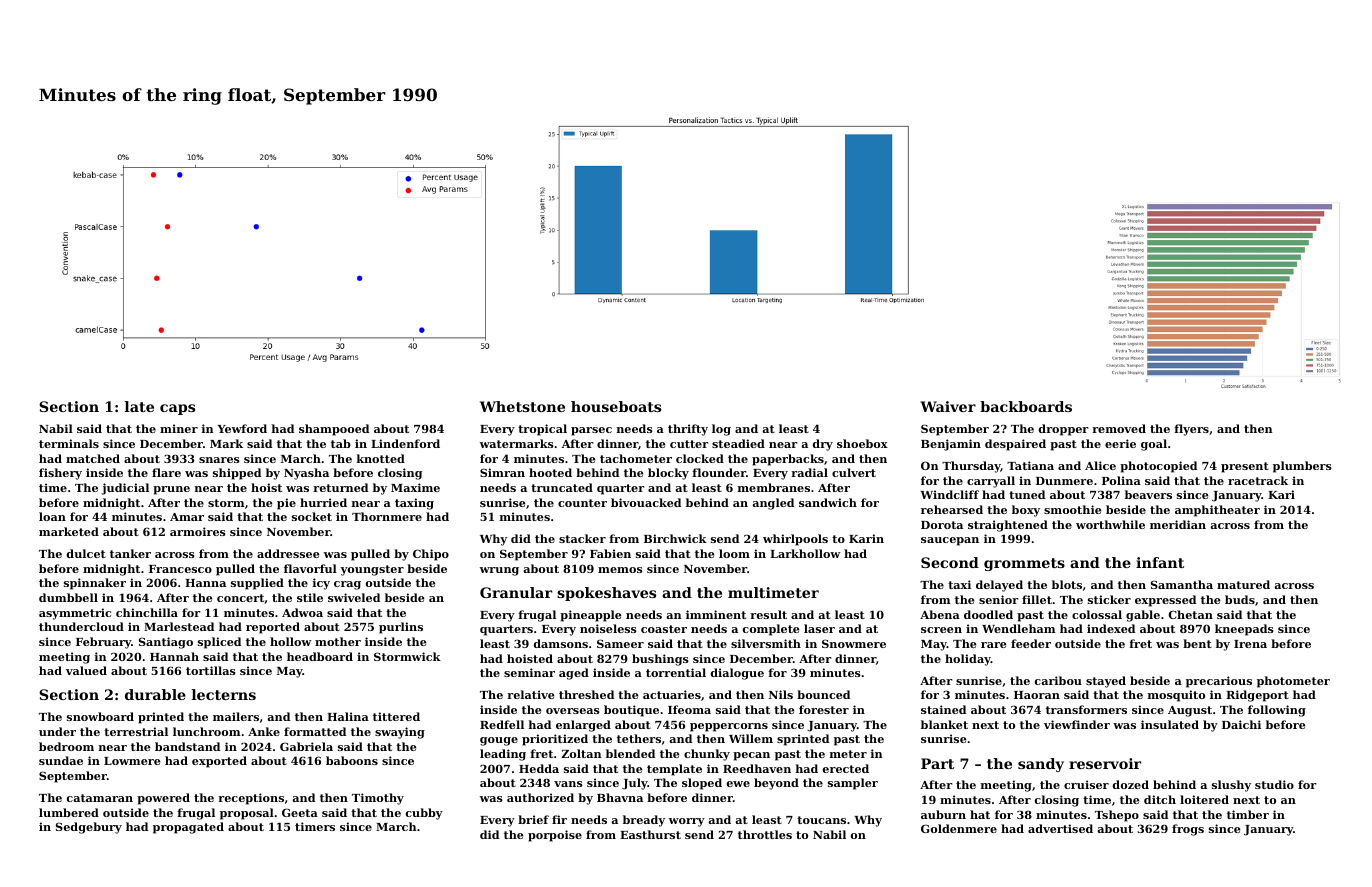 The height and width of the screenshot is (887, 1372). What do you see at coordinates (991, 482) in the screenshot?
I see `carryall` at bounding box center [991, 482].
